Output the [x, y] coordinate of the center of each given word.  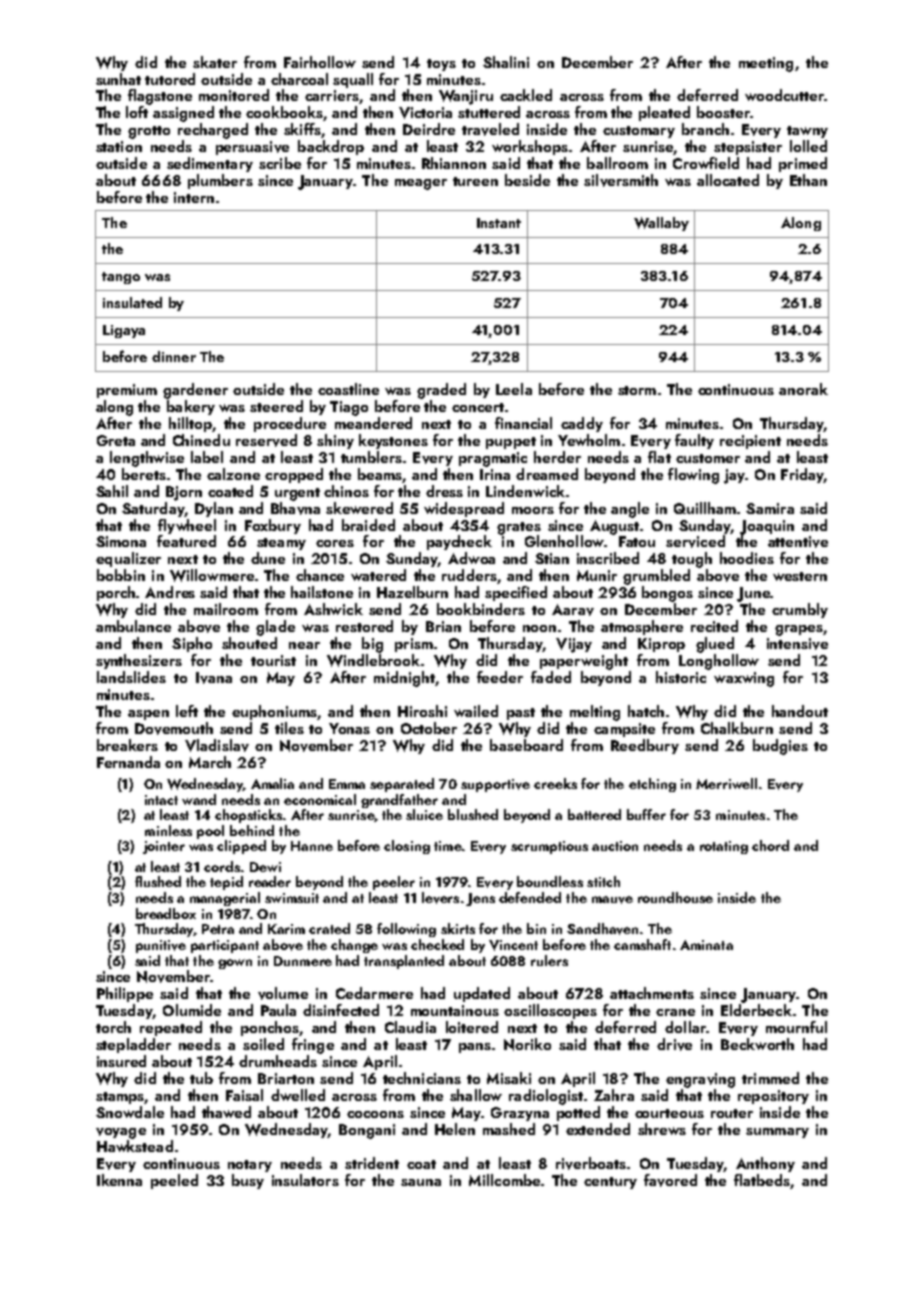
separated [402, 785]
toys [441, 65]
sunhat [118, 79]
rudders [469, 575]
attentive [798, 542]
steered [276, 406]
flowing [693, 476]
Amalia [272, 783]
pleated [664, 113]
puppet [511, 443]
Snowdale [130, 1112]
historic [681, 677]
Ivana [214, 678]
